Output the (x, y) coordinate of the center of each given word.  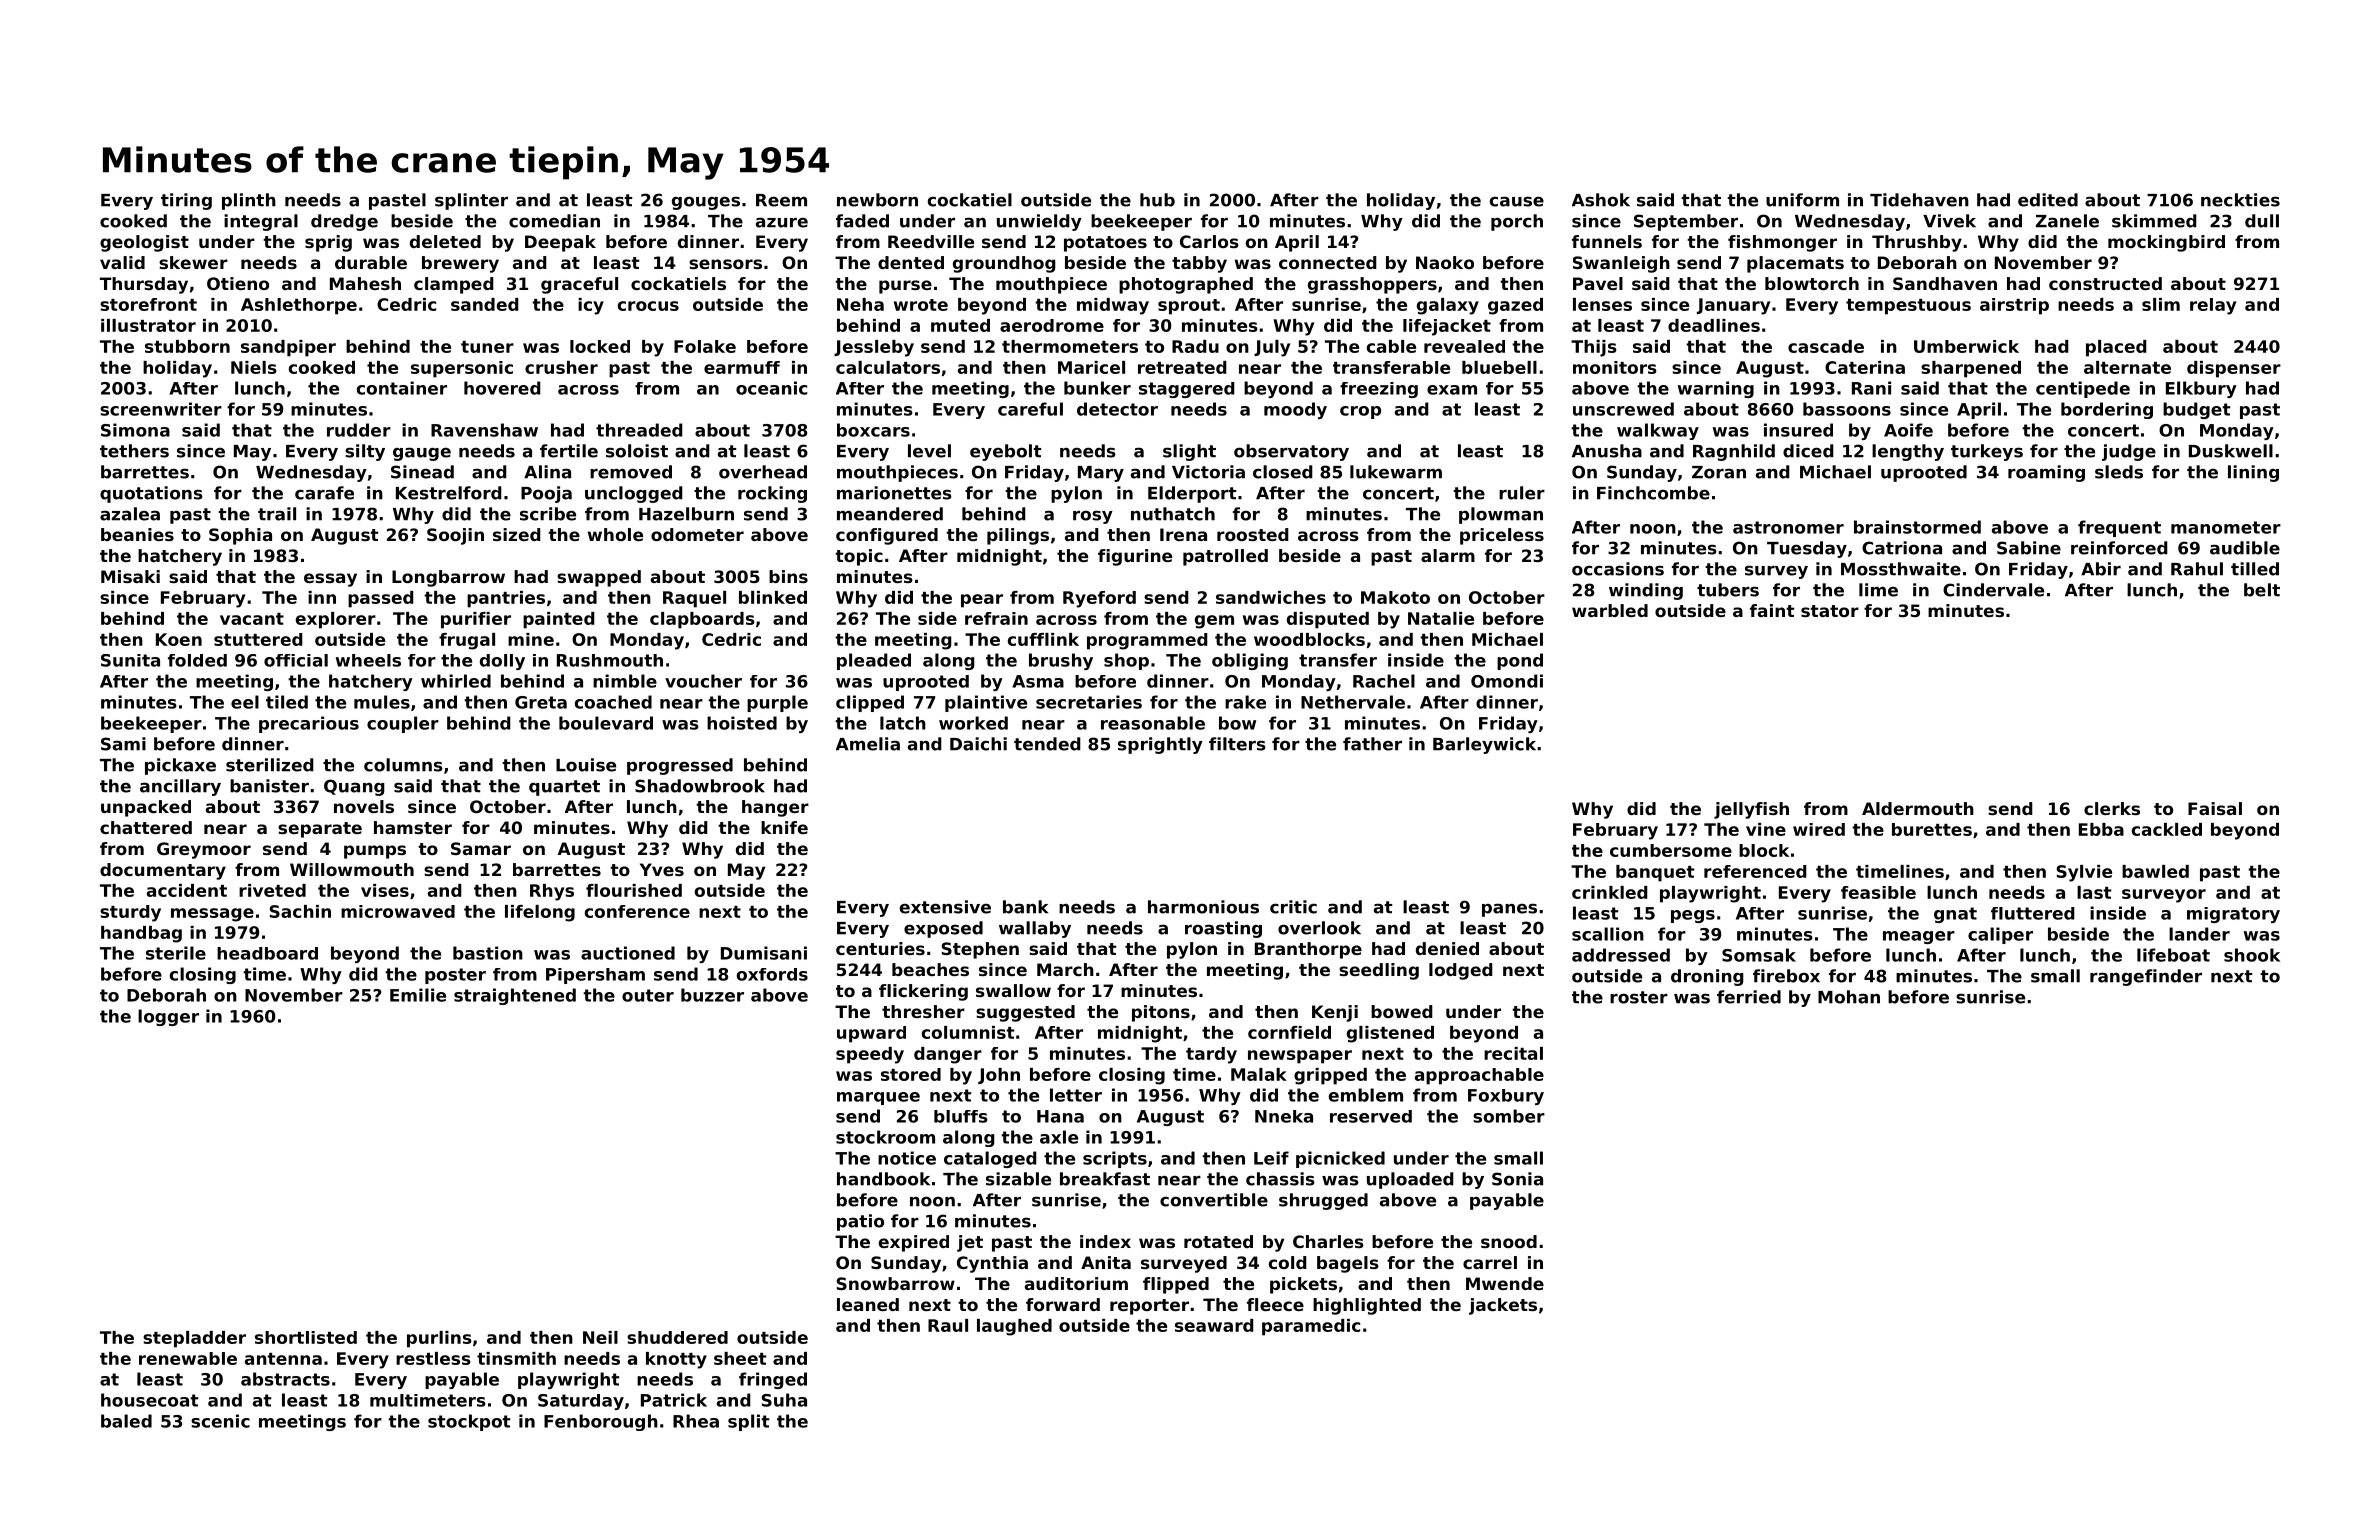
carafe (324, 493)
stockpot (469, 1422)
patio (860, 1222)
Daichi (978, 744)
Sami (123, 744)
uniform (1802, 200)
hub (1157, 200)
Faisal (2215, 808)
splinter (471, 201)
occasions (1618, 569)
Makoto (1395, 597)
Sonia (1517, 1179)
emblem (1366, 1095)
